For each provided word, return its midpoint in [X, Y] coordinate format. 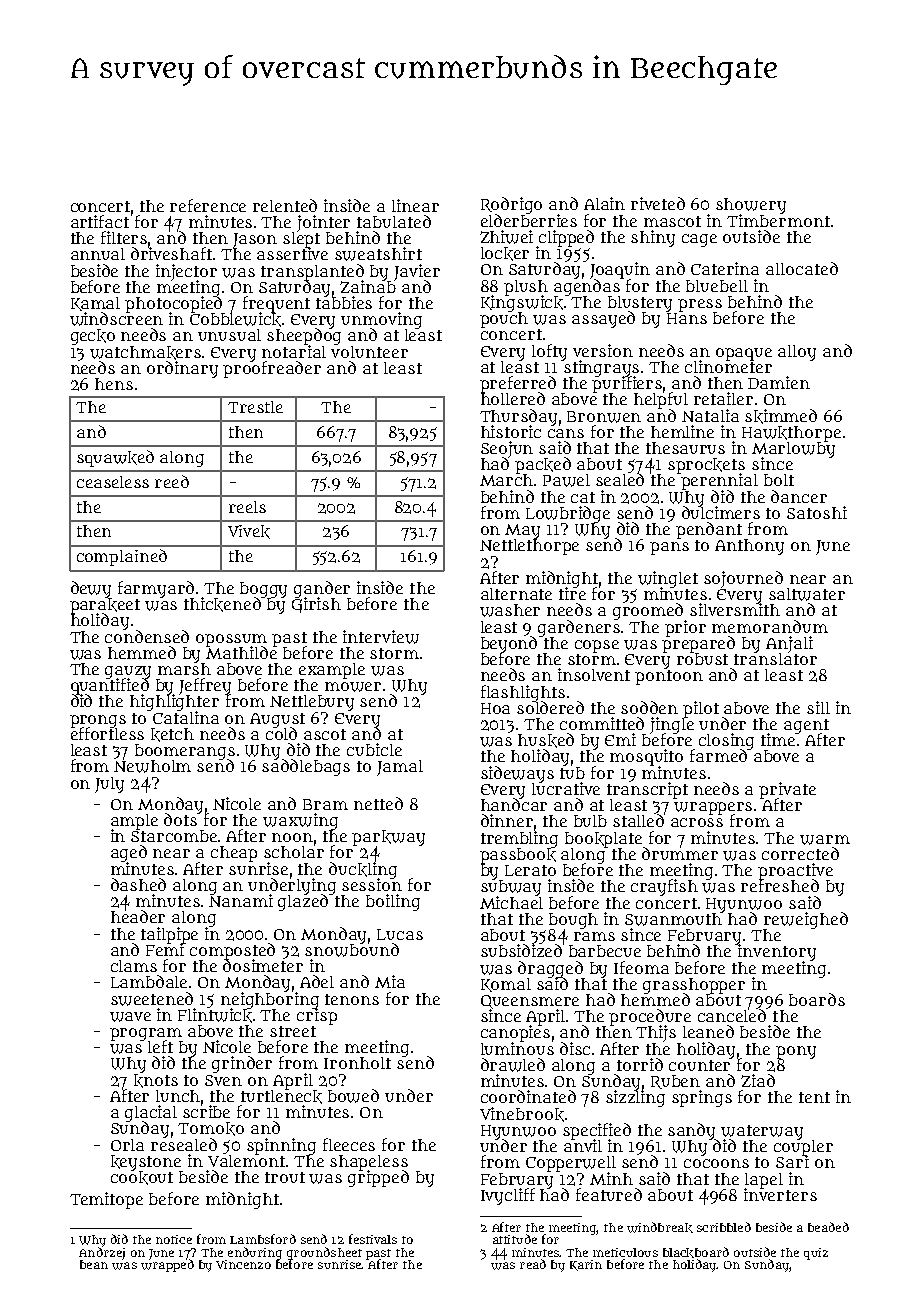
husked [546, 740]
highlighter [174, 703]
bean [94, 1264]
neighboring [270, 1000]
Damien [779, 382]
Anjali [789, 644]
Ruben [675, 1082]
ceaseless [113, 482]
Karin [586, 1265]
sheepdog [304, 337]
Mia [390, 981]
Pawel [566, 480]
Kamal [95, 304]
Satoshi [817, 512]
